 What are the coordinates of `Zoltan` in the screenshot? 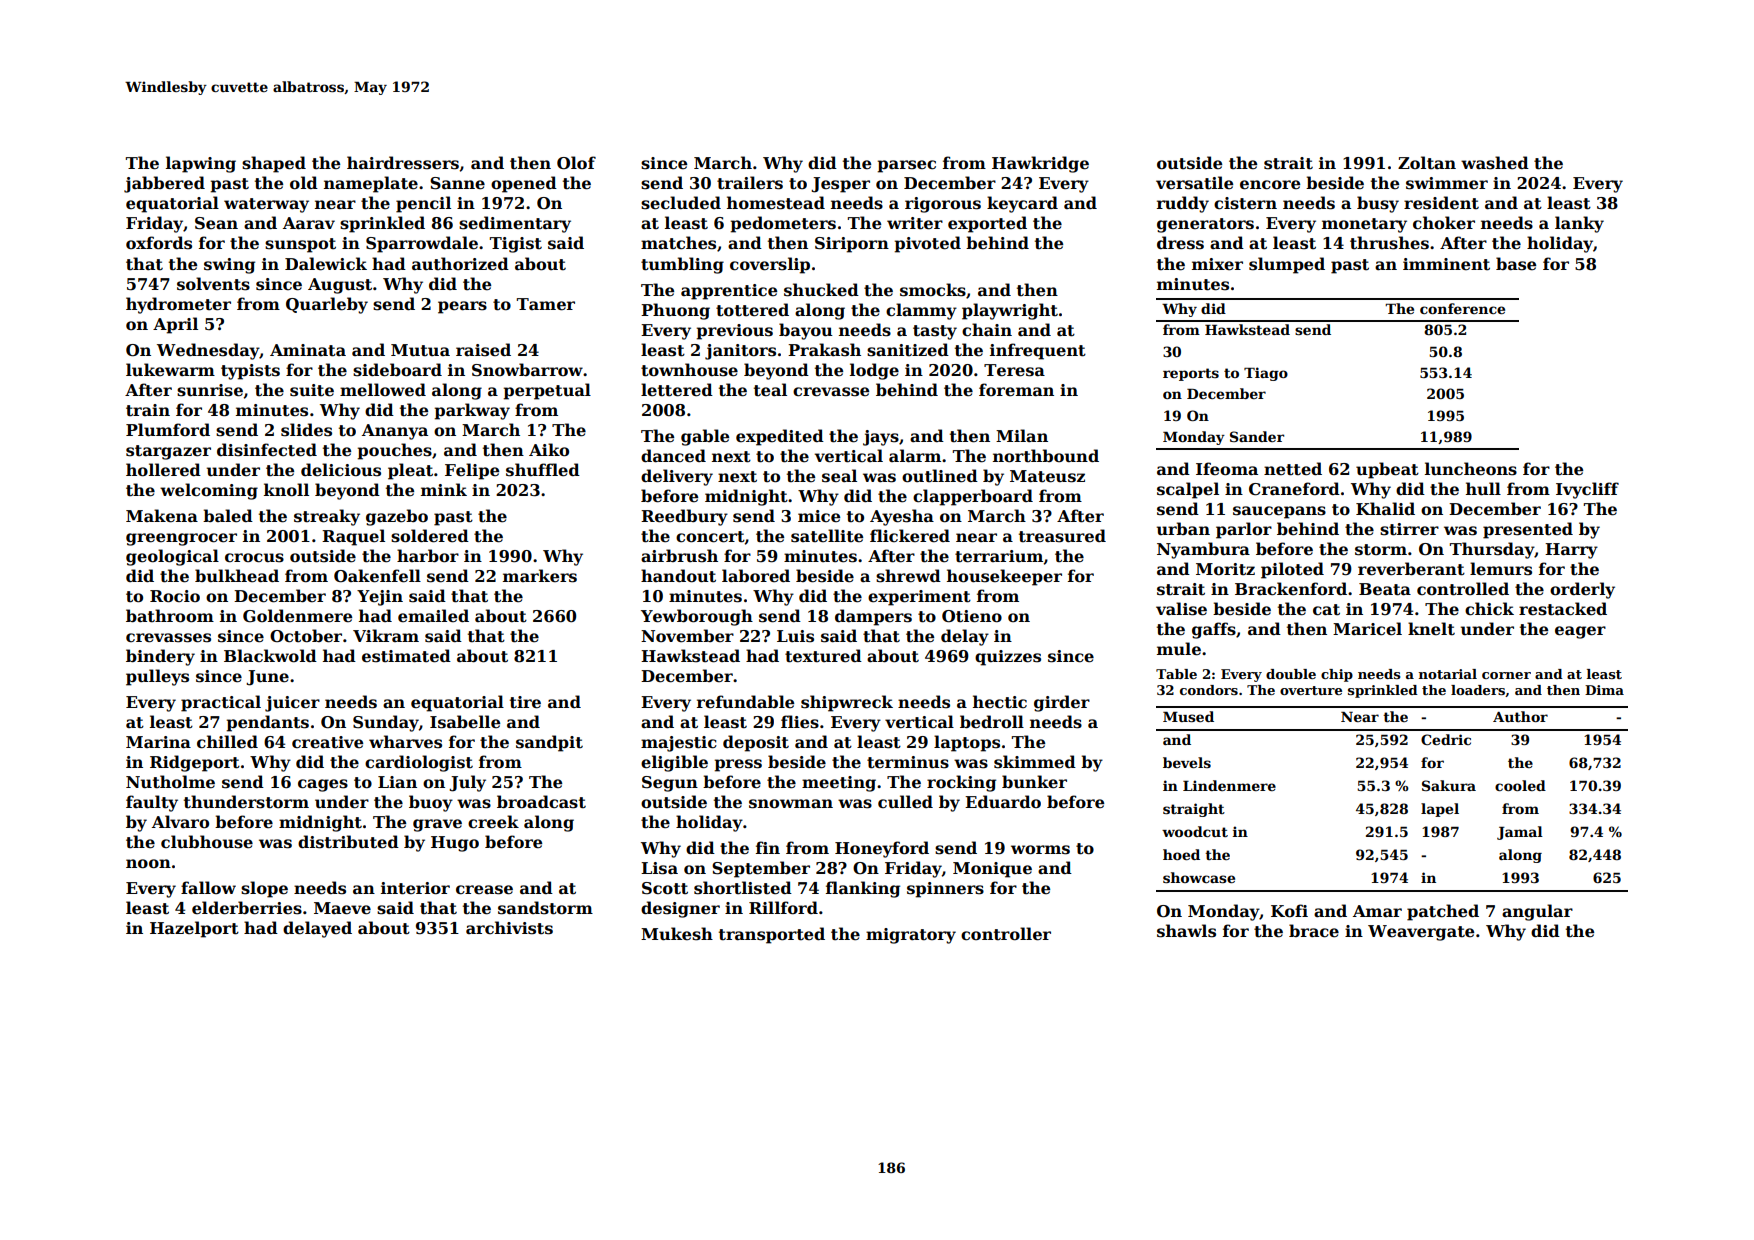 It's located at (1427, 163).
